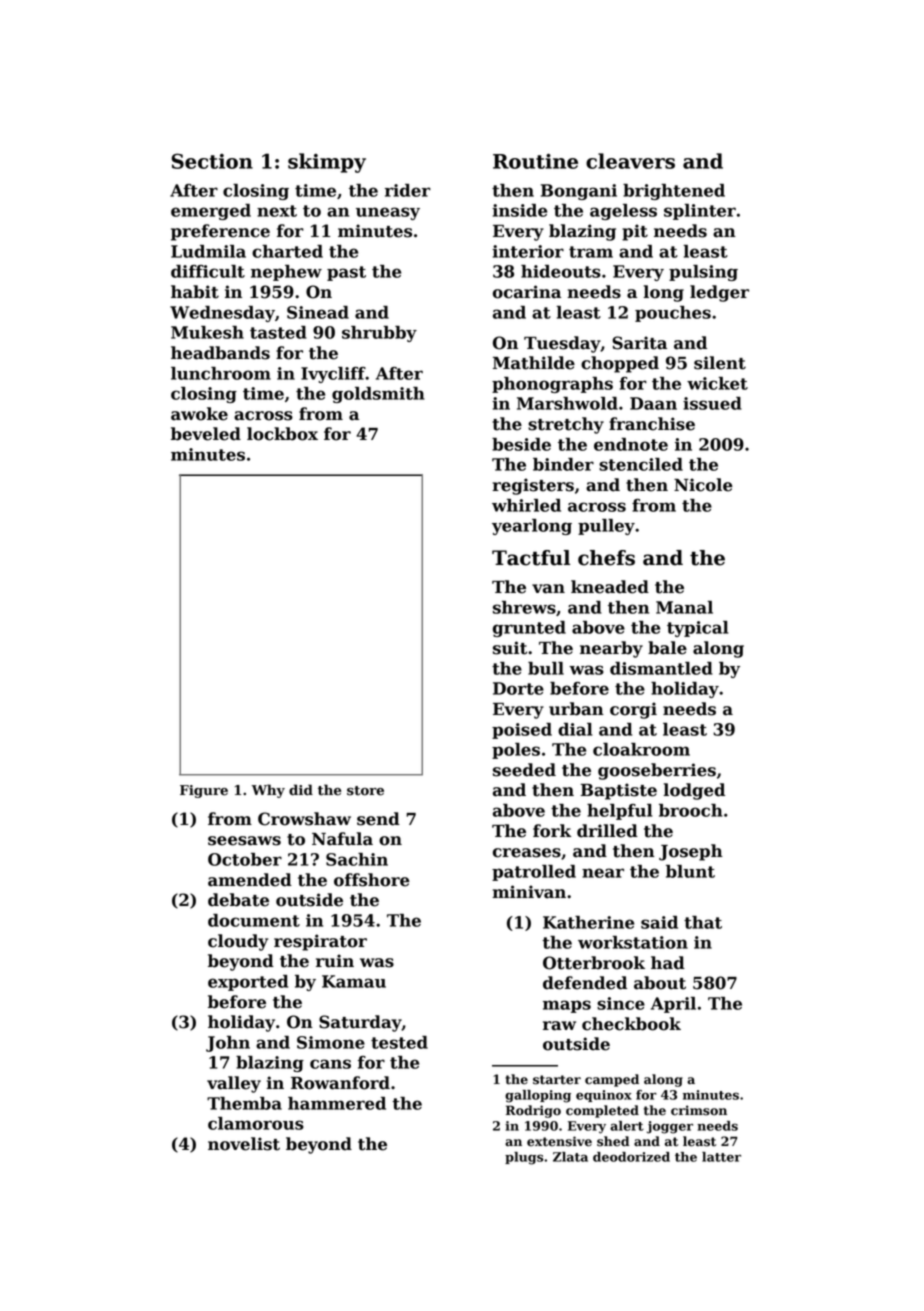 The image size is (924, 1311). Describe the element at coordinates (287, 251) in the screenshot. I see `charted` at that location.
